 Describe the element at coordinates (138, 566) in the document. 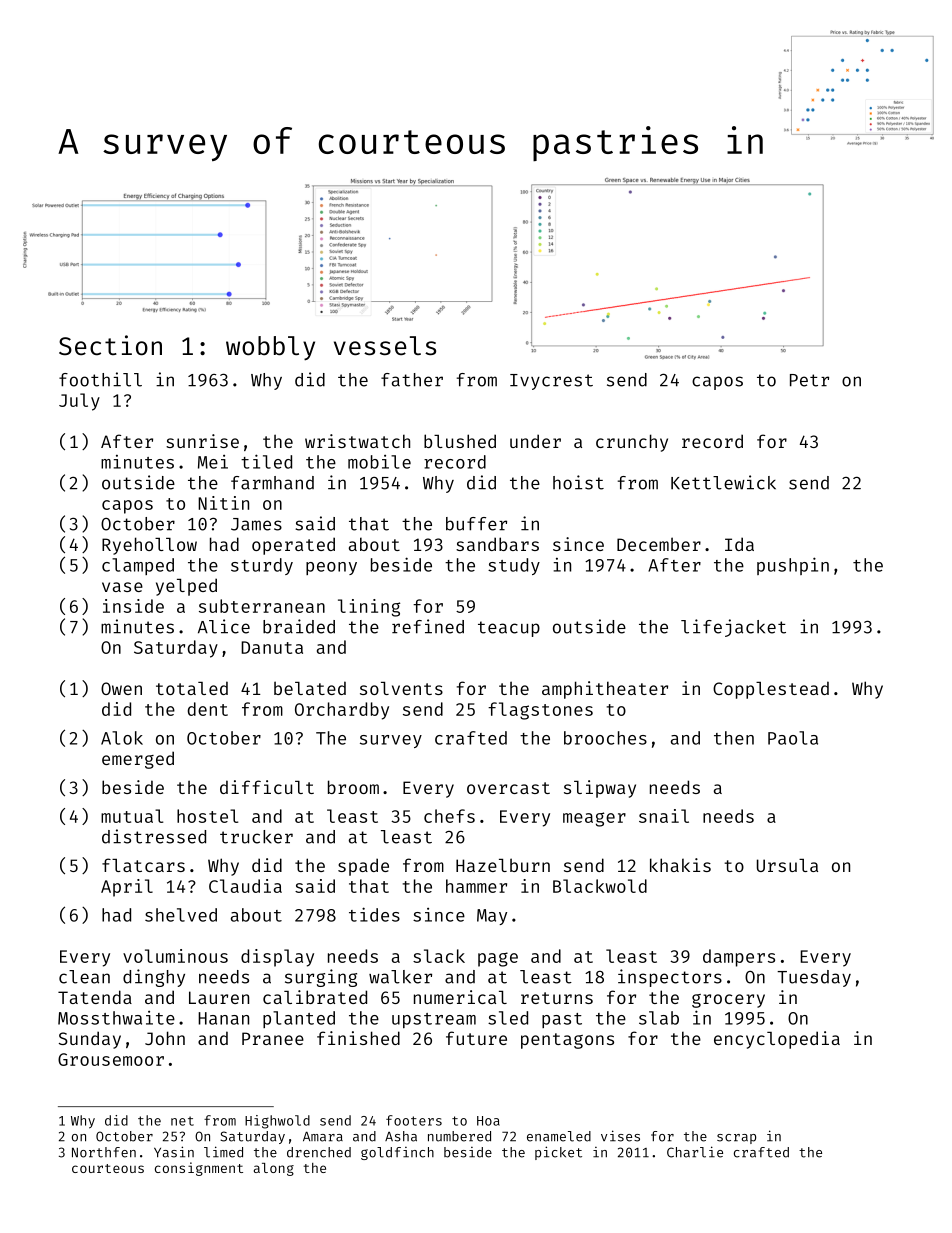

I see `clamped` at that location.
